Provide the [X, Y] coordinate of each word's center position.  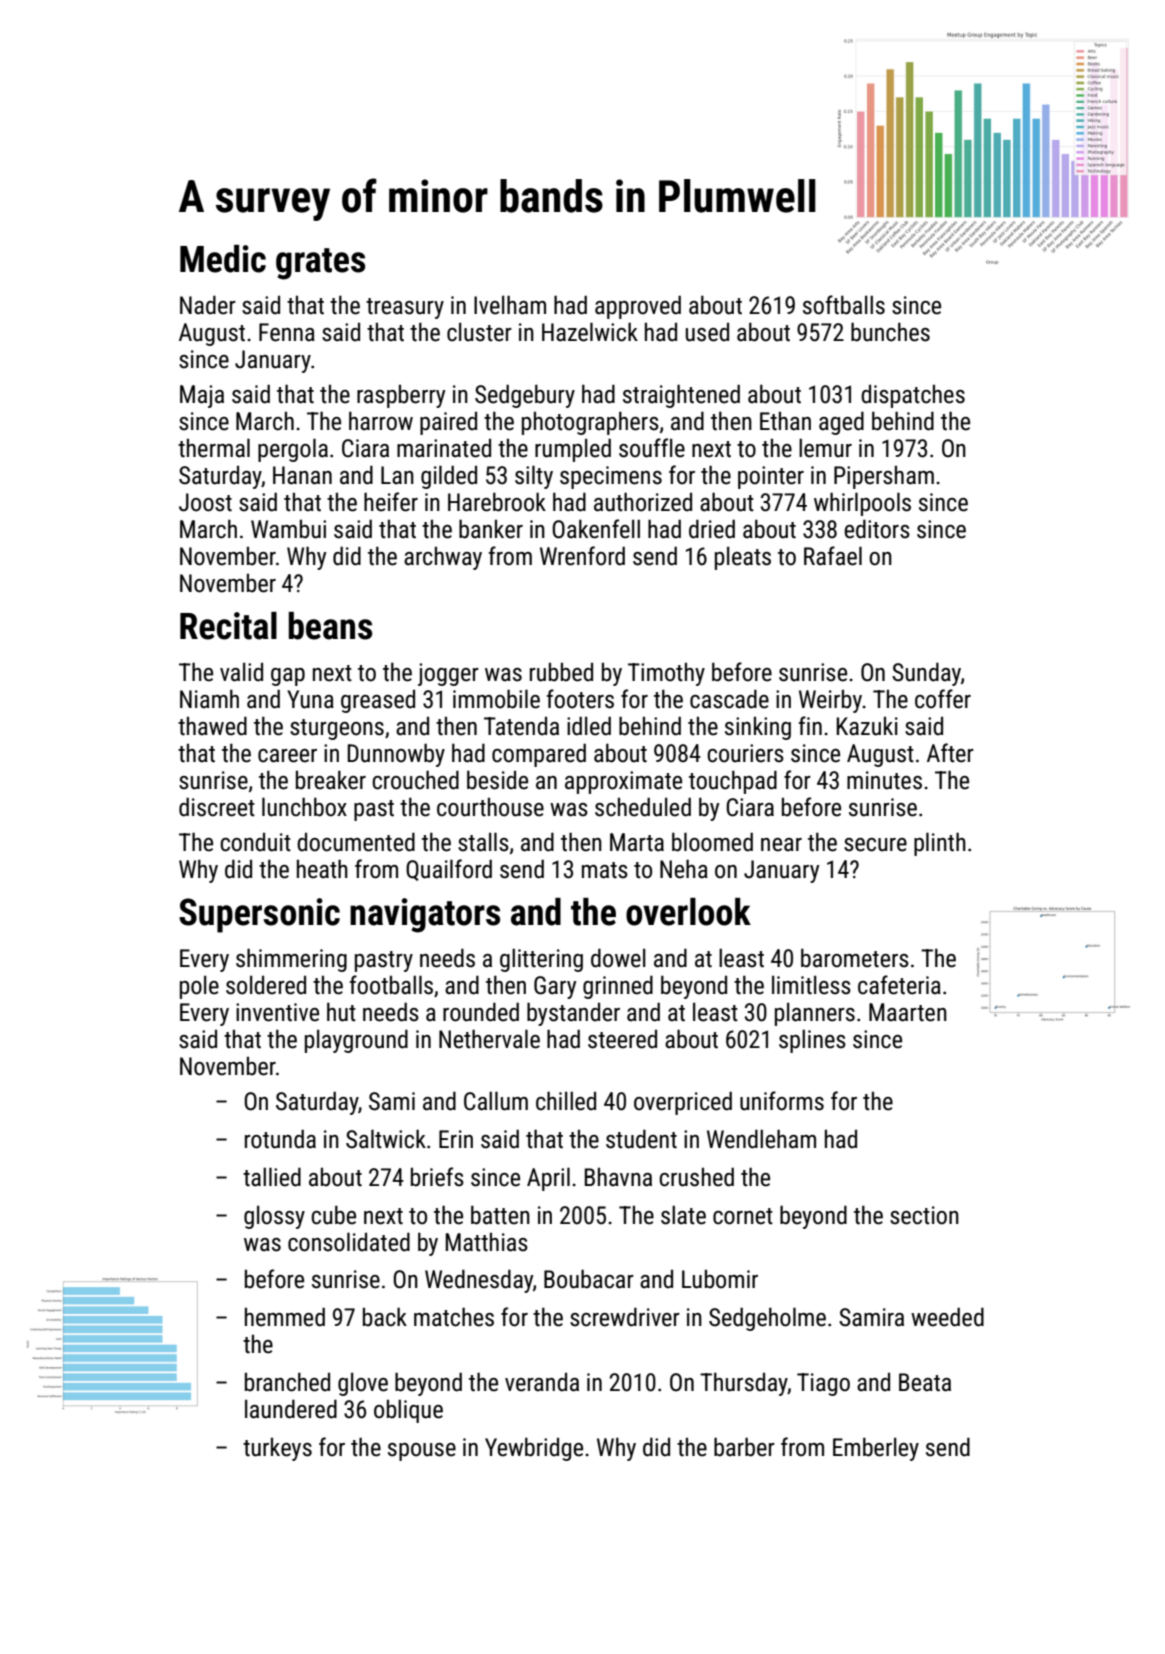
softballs [844, 305]
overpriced [683, 1103]
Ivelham [510, 305]
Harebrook [497, 502]
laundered [291, 1409]
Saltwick [386, 1139]
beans [330, 626]
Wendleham [761, 1139]
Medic [223, 259]
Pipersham [884, 477]
